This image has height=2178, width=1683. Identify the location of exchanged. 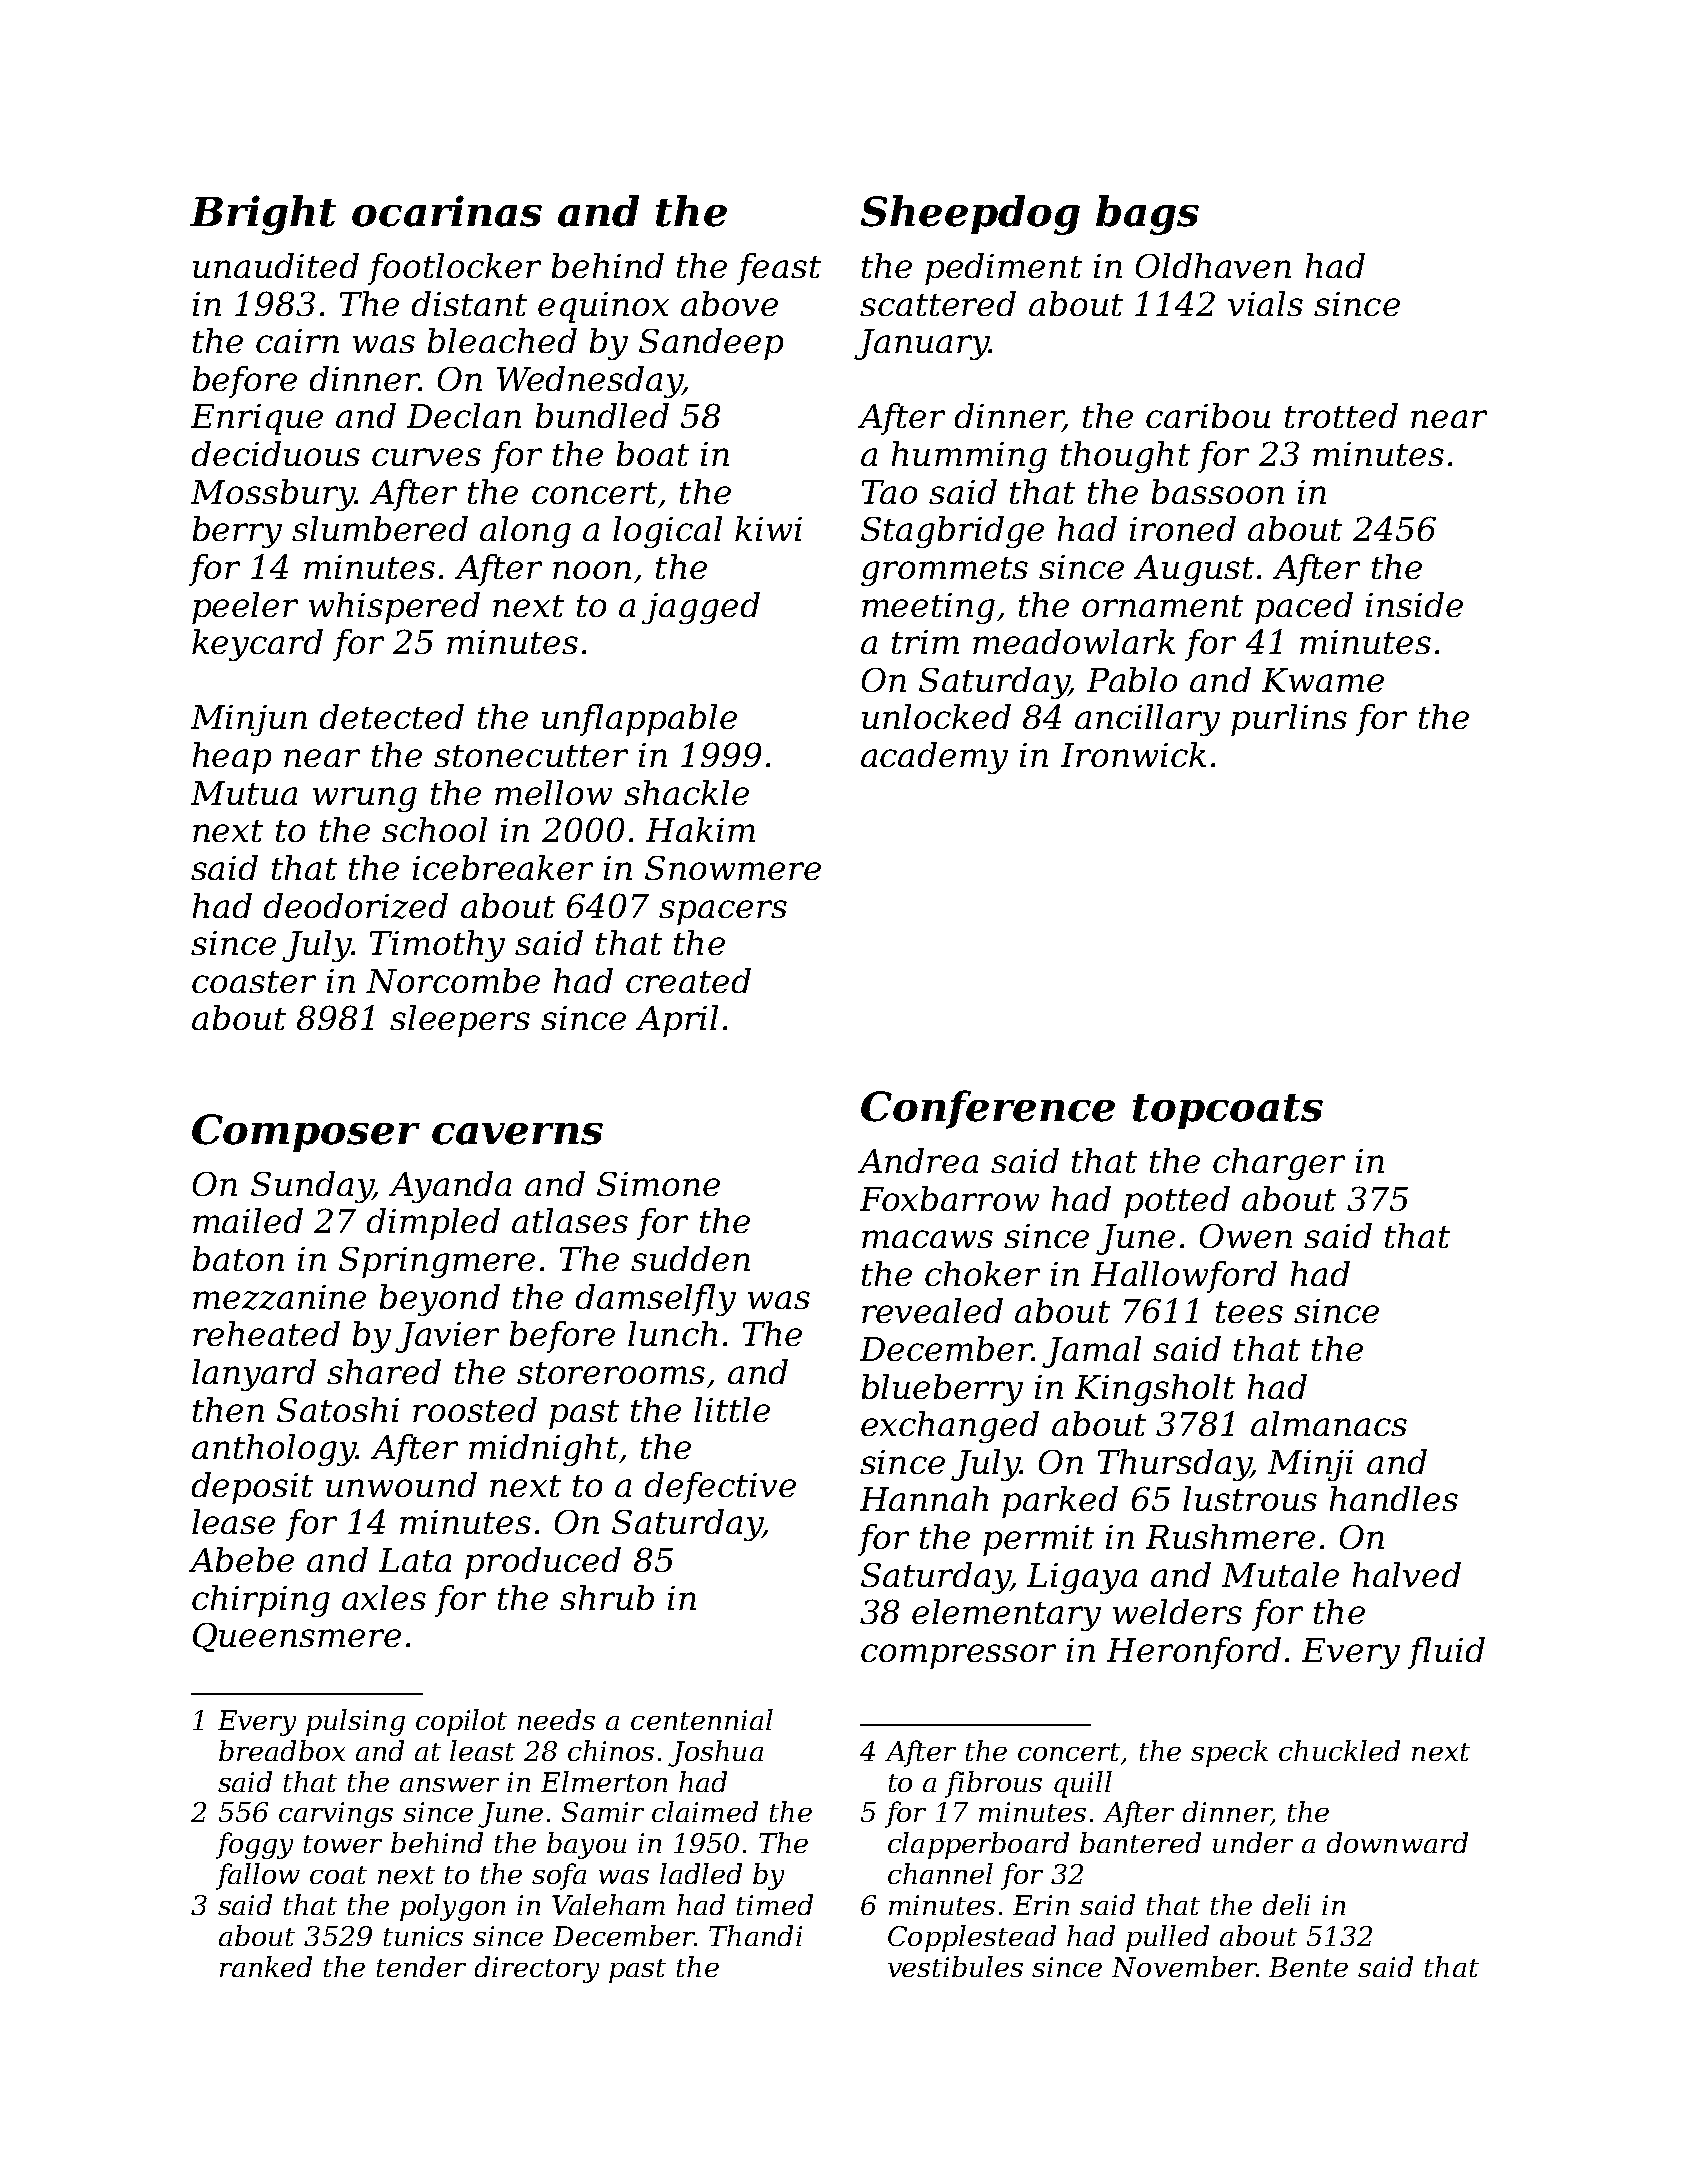
(950, 1427).
